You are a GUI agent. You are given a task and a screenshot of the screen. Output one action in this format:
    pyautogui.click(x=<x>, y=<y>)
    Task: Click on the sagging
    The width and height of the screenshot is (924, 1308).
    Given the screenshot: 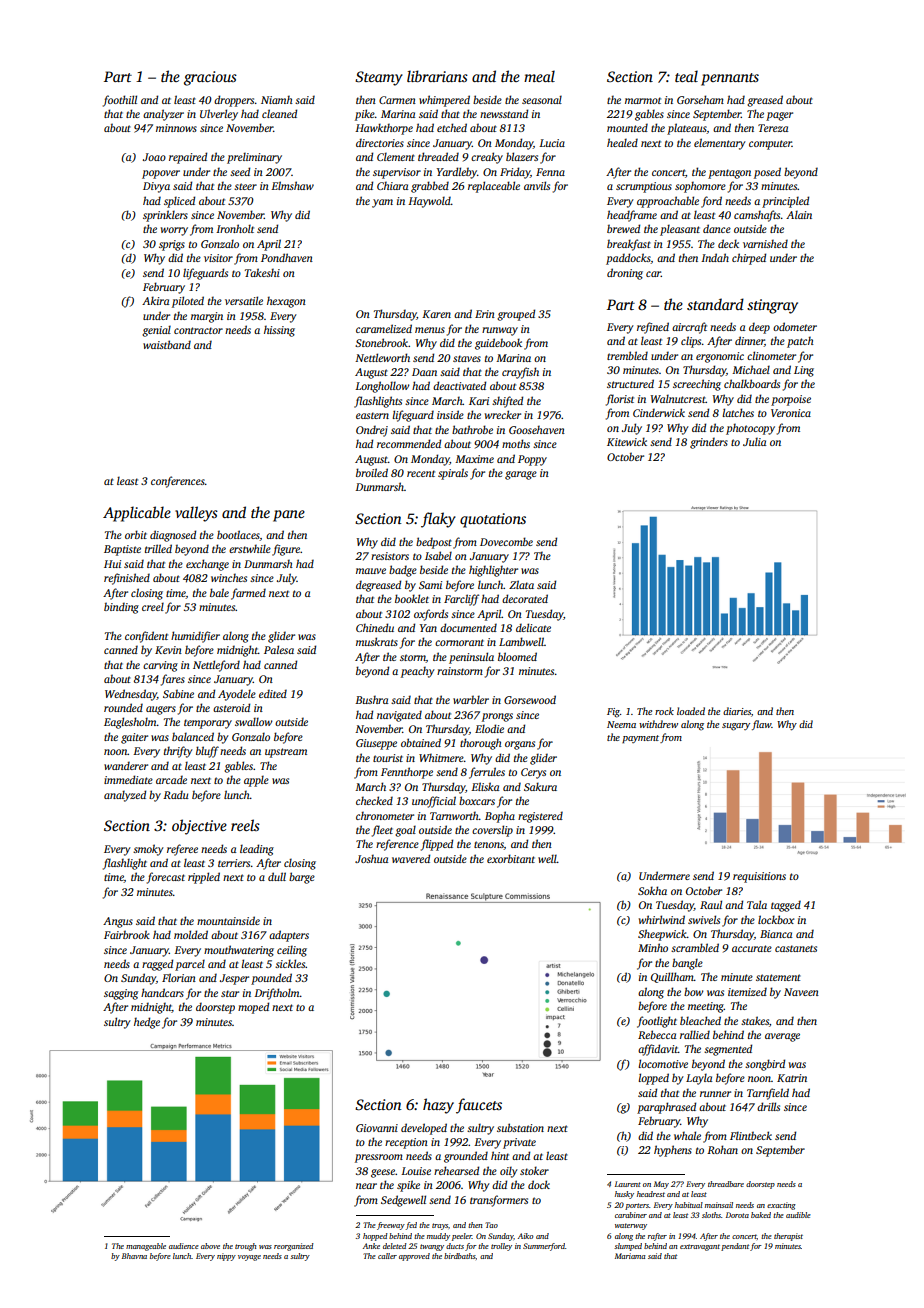 What is the action you would take?
    pyautogui.click(x=121, y=994)
